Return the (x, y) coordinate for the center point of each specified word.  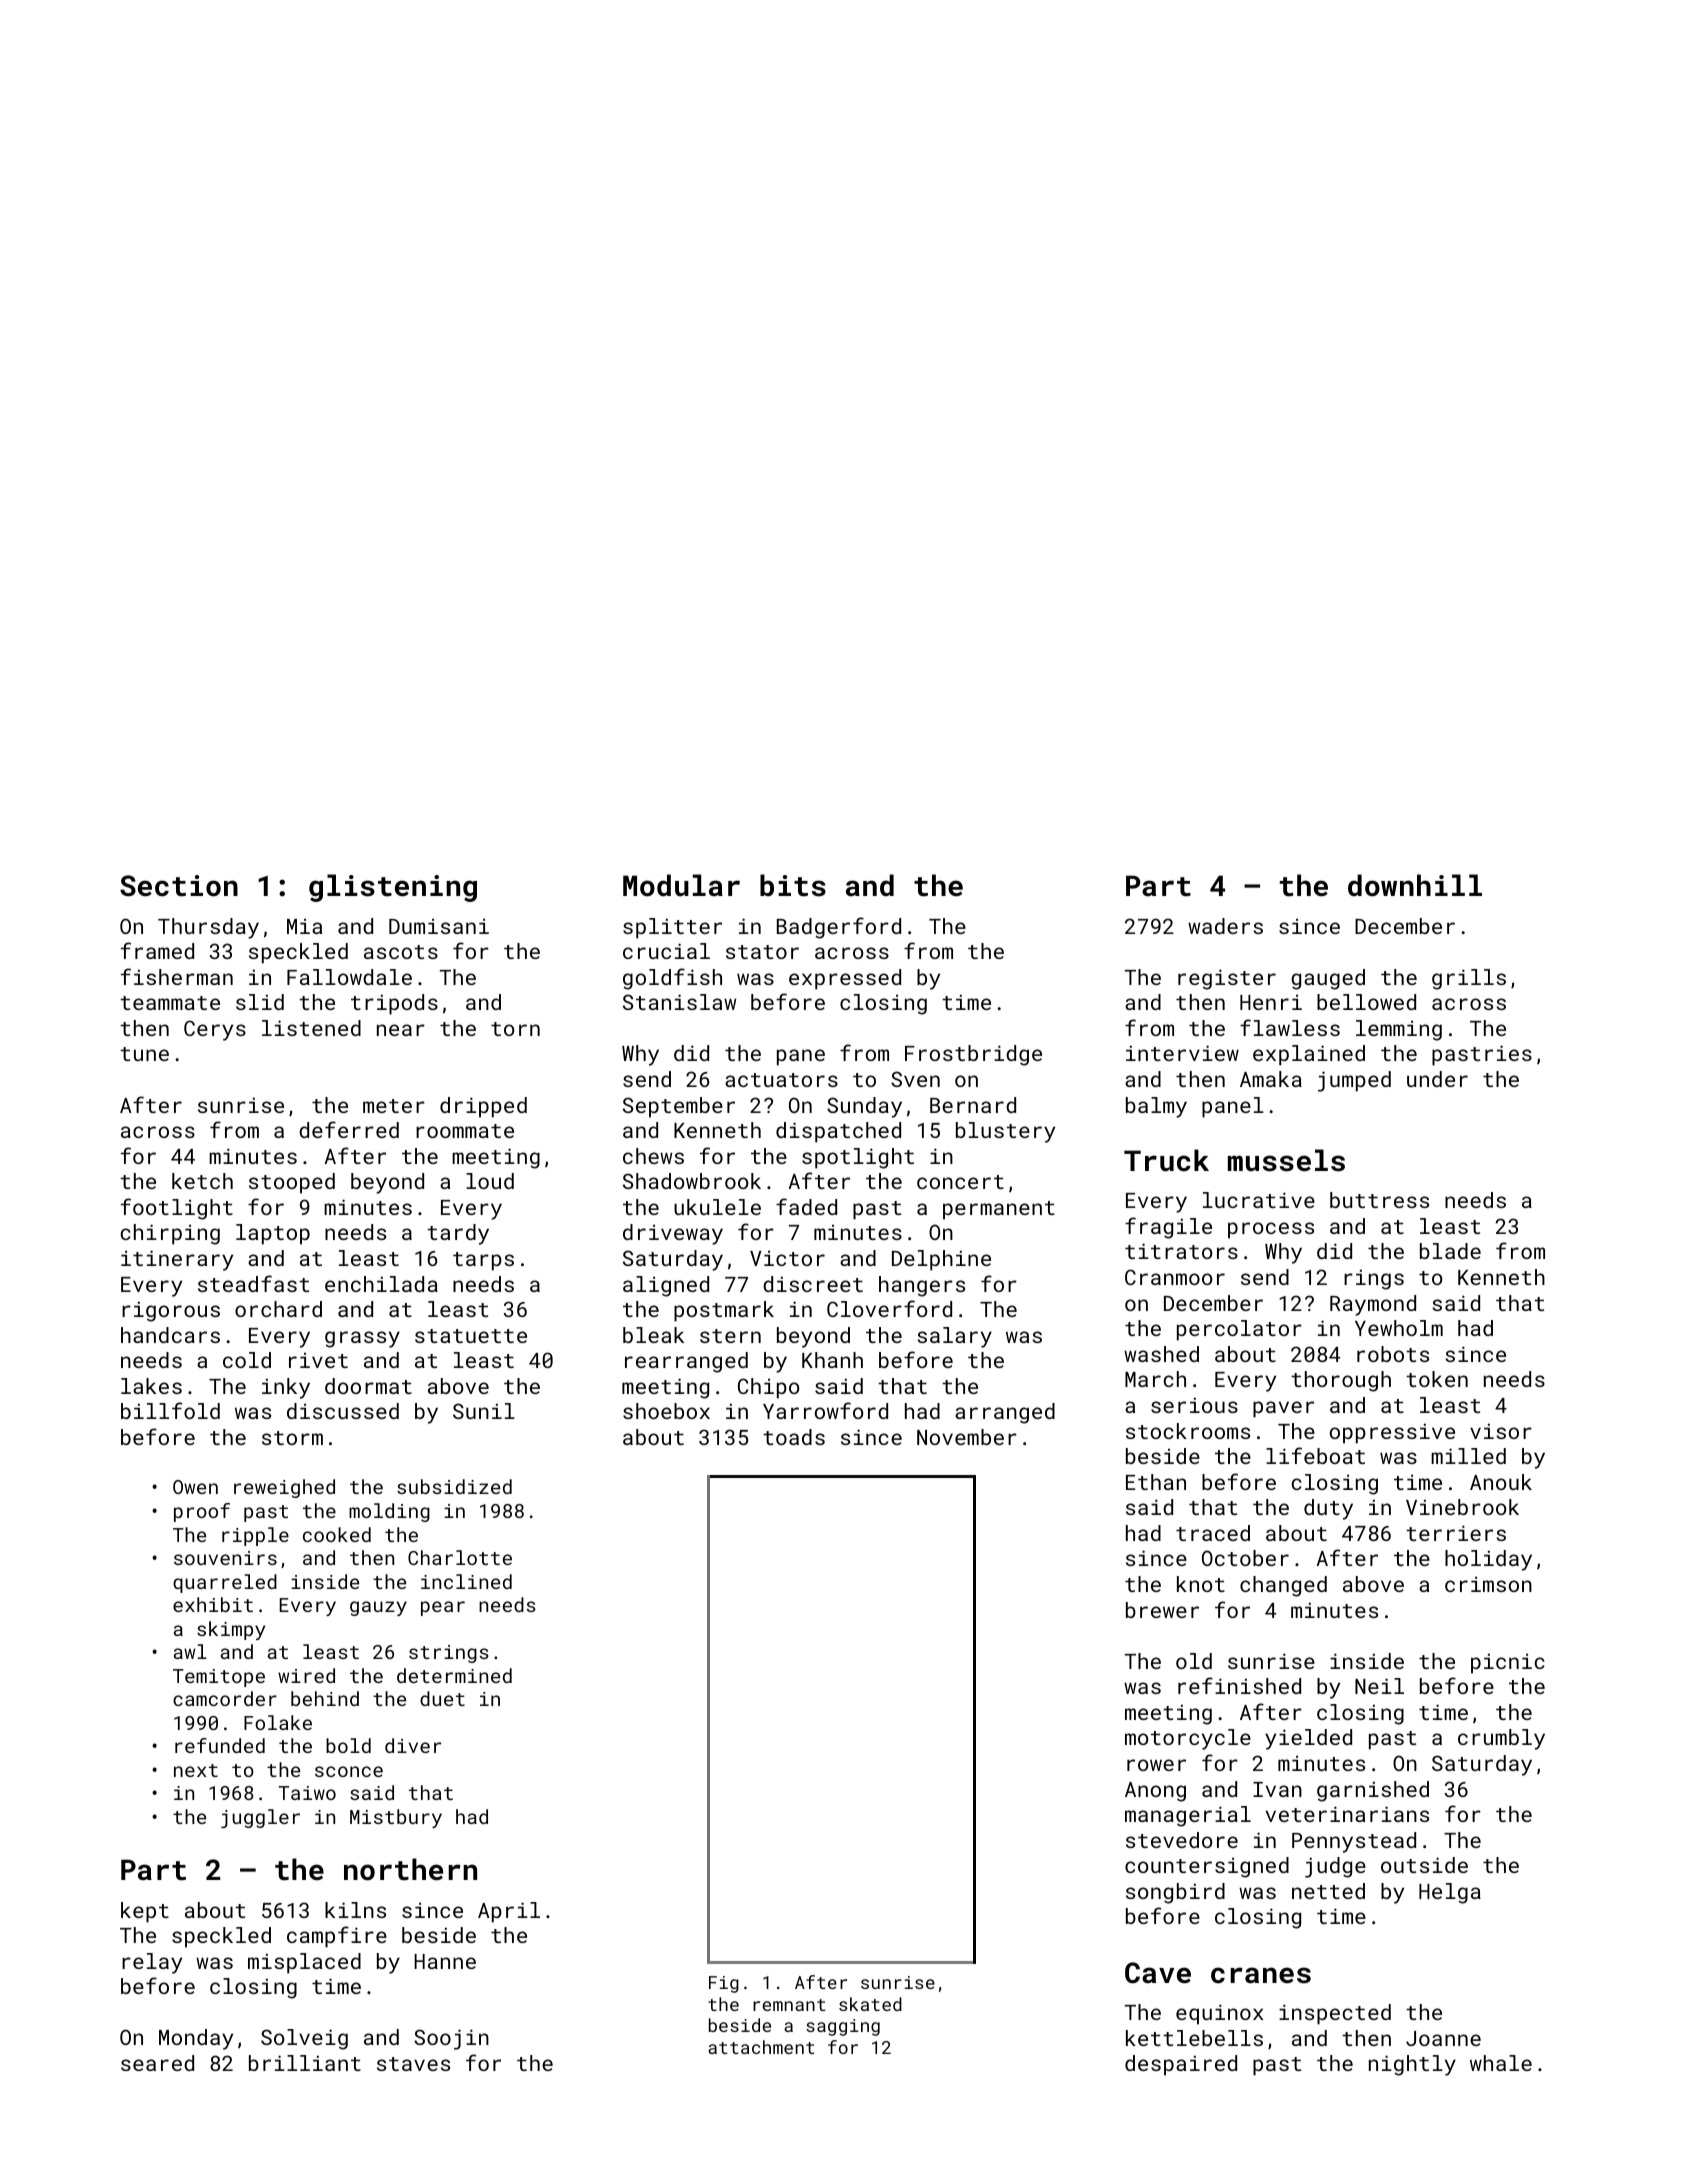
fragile (1168, 1228)
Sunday (864, 1107)
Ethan (1156, 1482)
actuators (781, 1080)
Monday (196, 2039)
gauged (1328, 979)
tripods (394, 1004)
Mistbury (396, 1818)
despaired (1181, 2065)
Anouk (1501, 1482)
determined (454, 1675)
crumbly (1501, 1739)
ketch (202, 1181)
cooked (337, 1534)
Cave (1158, 1973)
